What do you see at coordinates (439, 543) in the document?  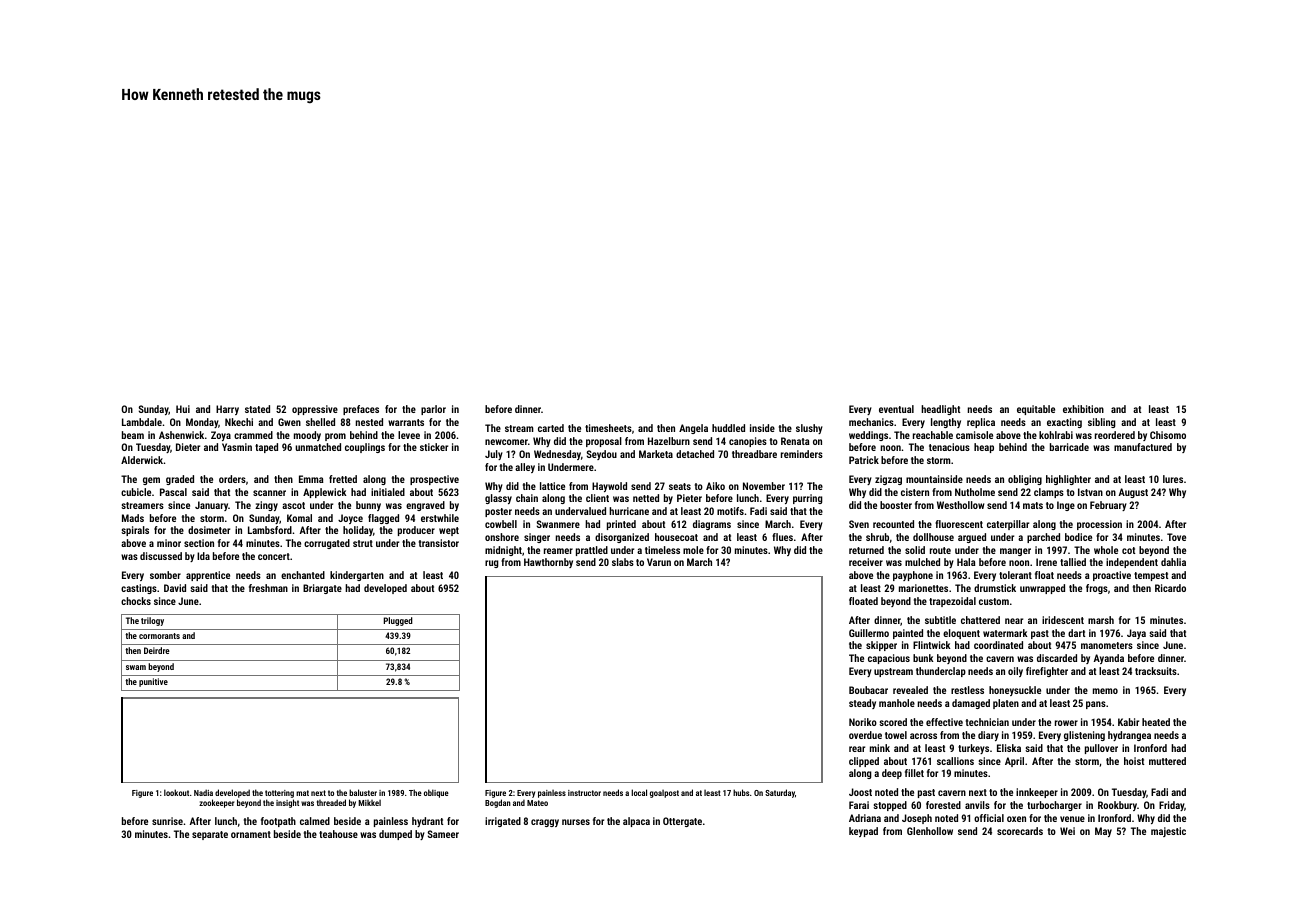 I see `transistor` at bounding box center [439, 543].
